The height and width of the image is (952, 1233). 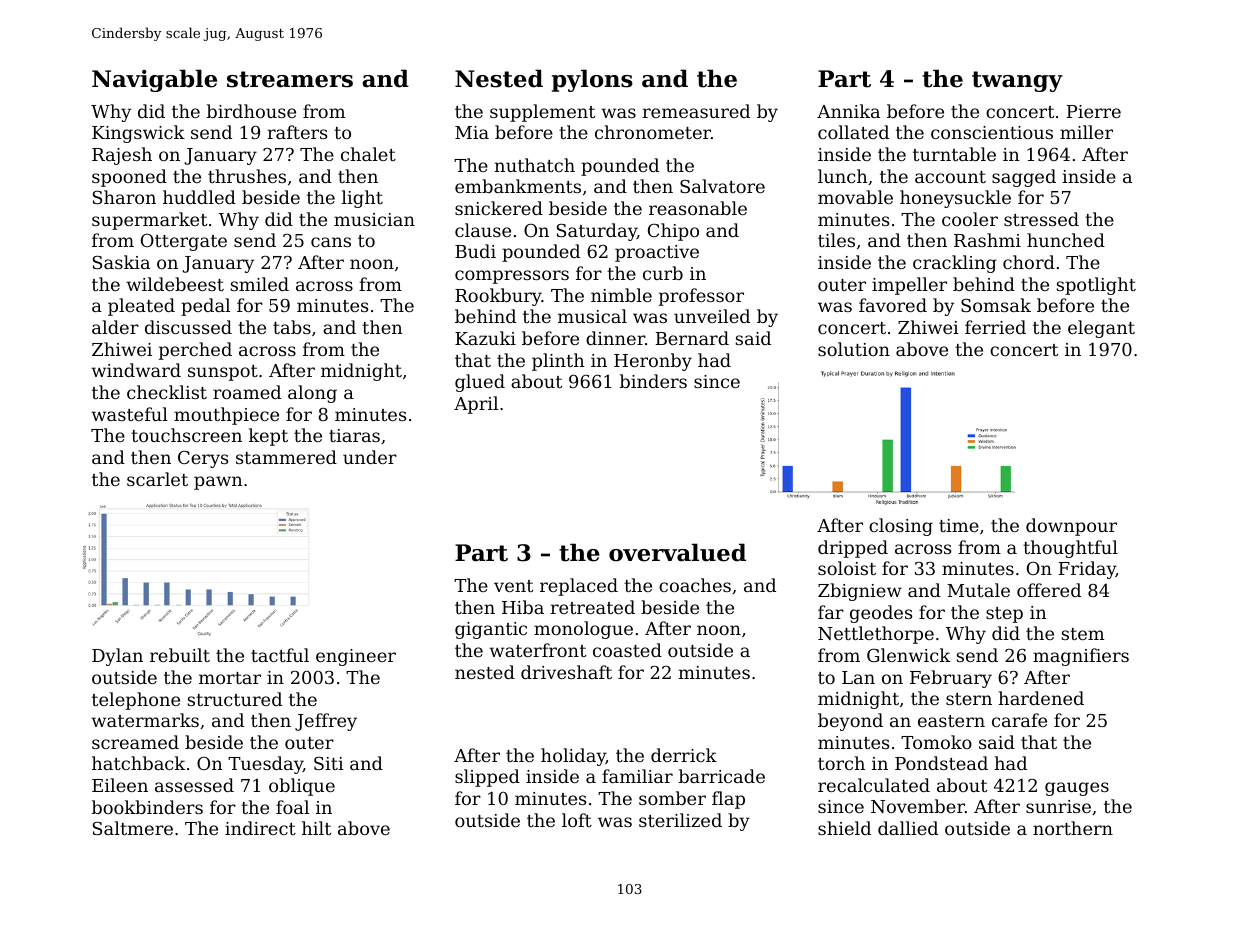 What do you see at coordinates (836, 240) in the image?
I see `tiles` at bounding box center [836, 240].
